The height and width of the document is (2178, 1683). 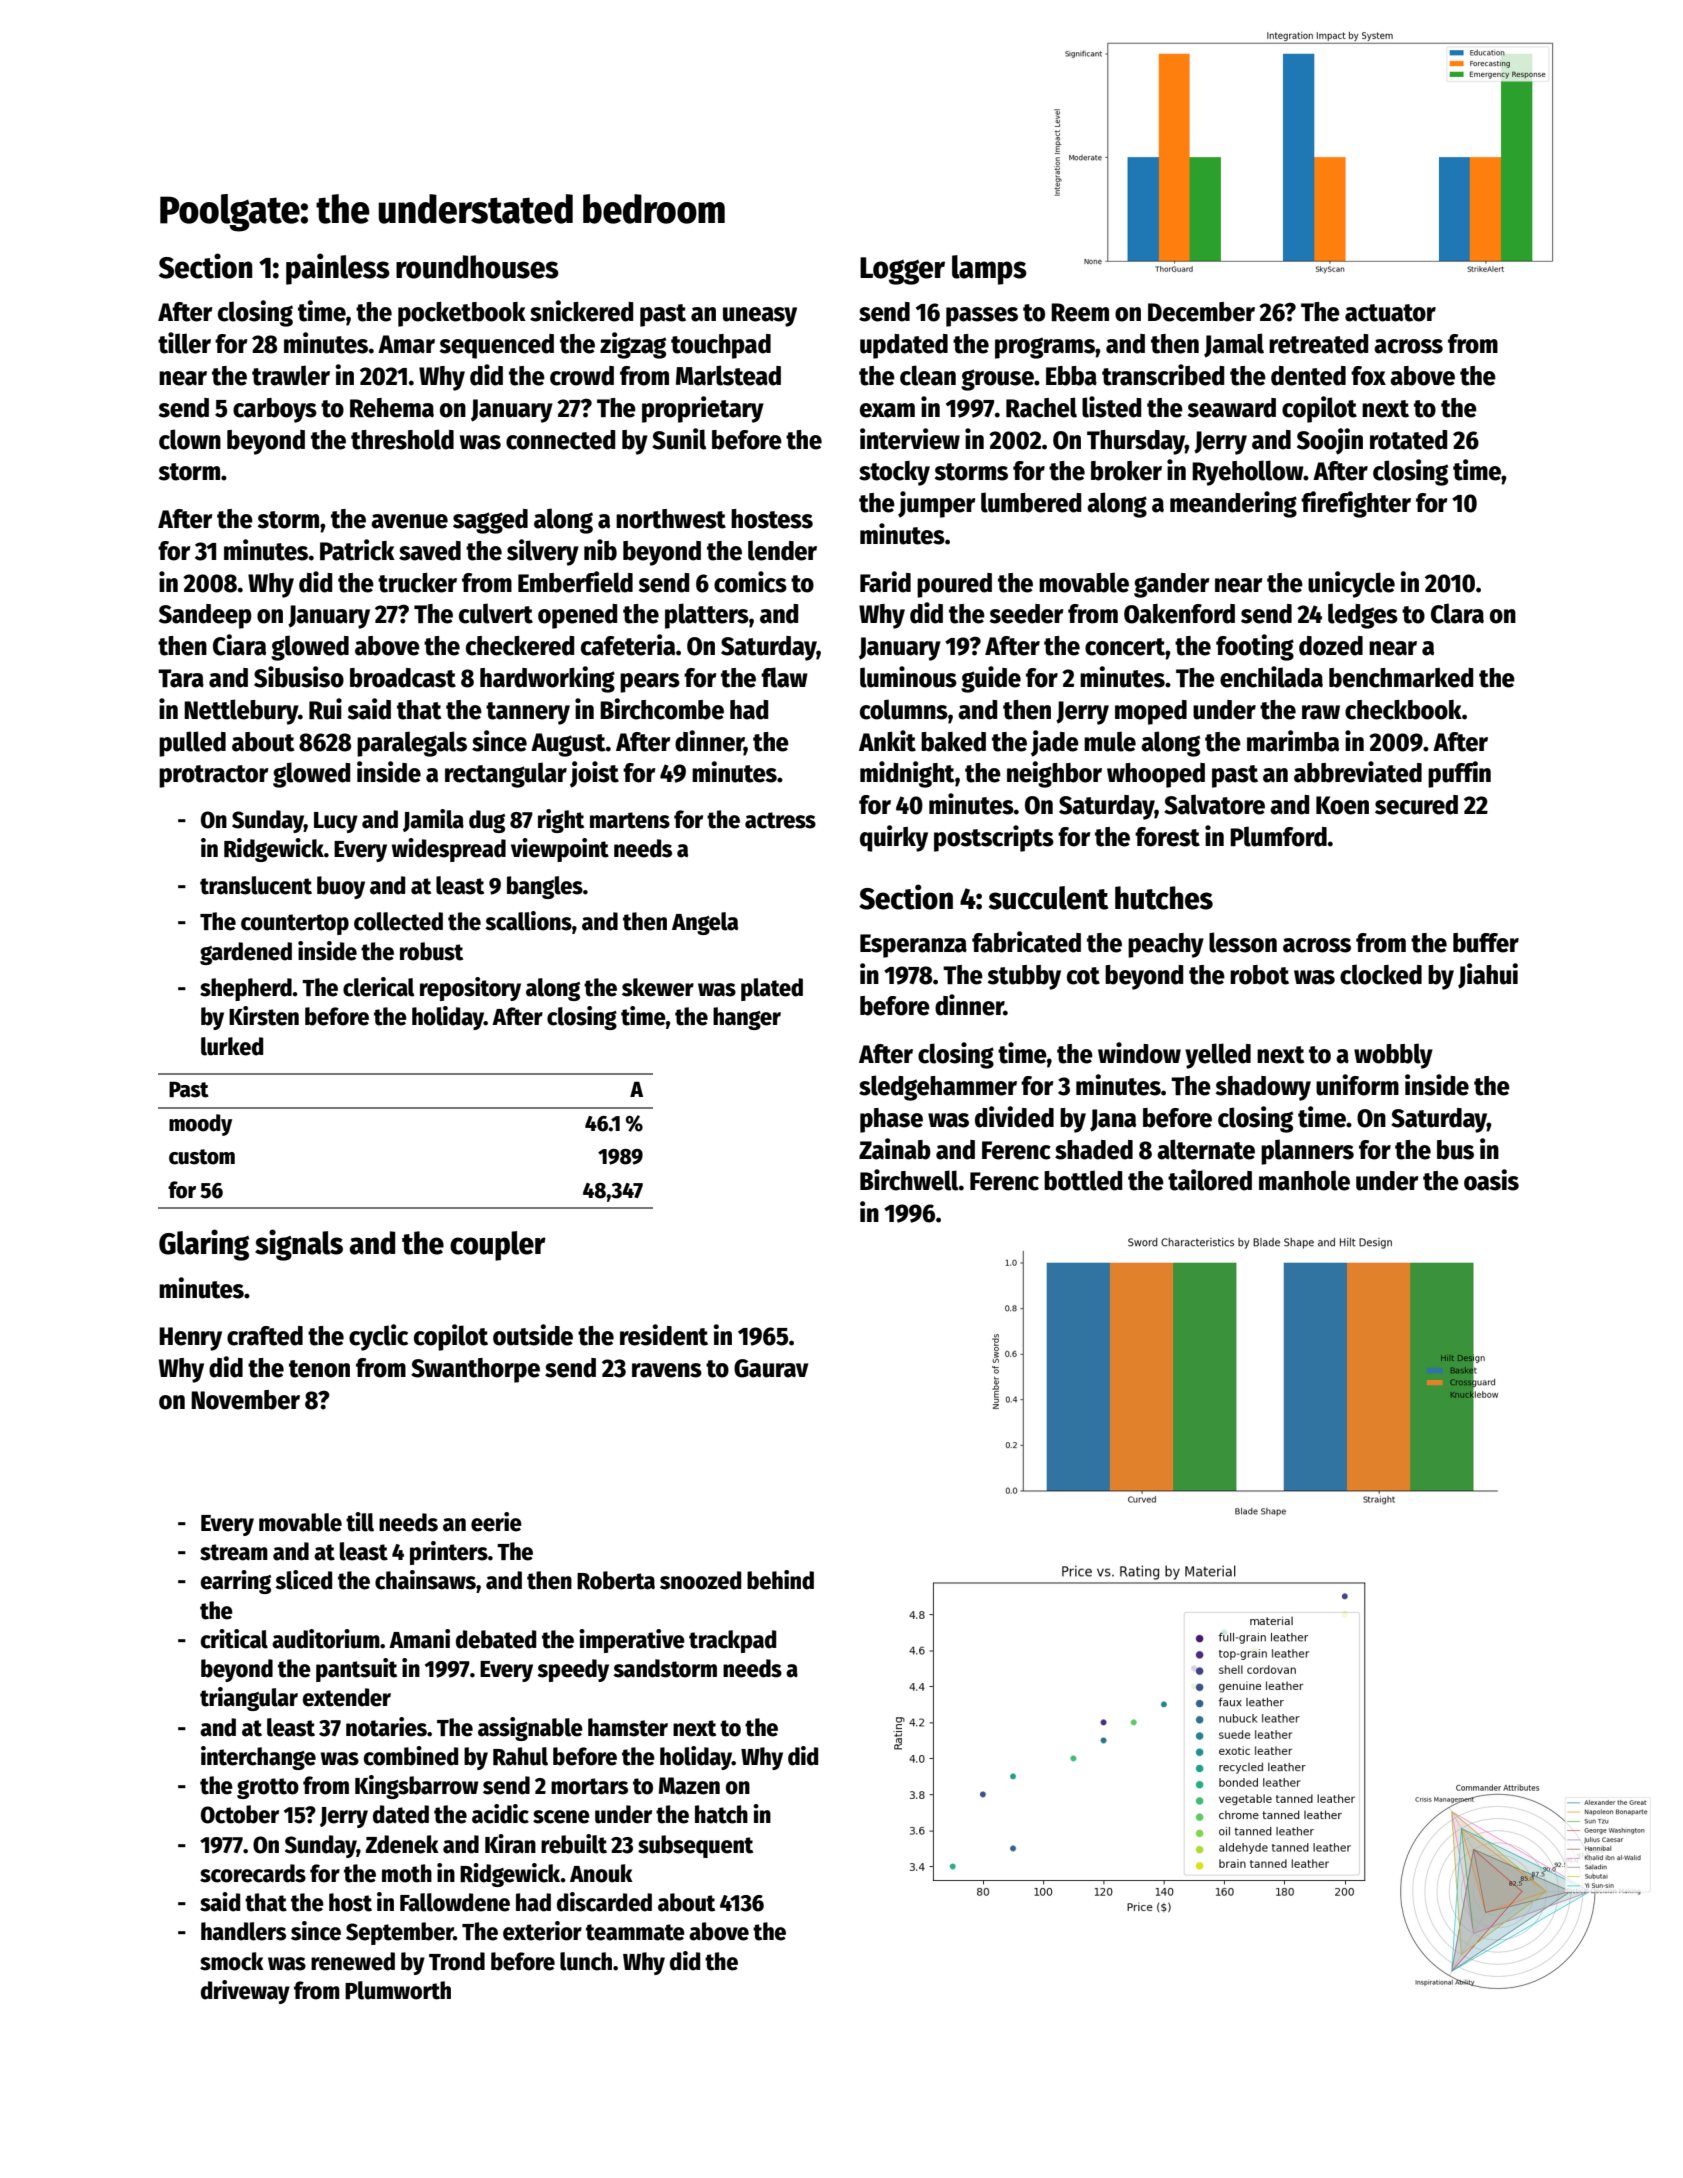 What do you see at coordinates (1416, 805) in the document?
I see `secured` at bounding box center [1416, 805].
